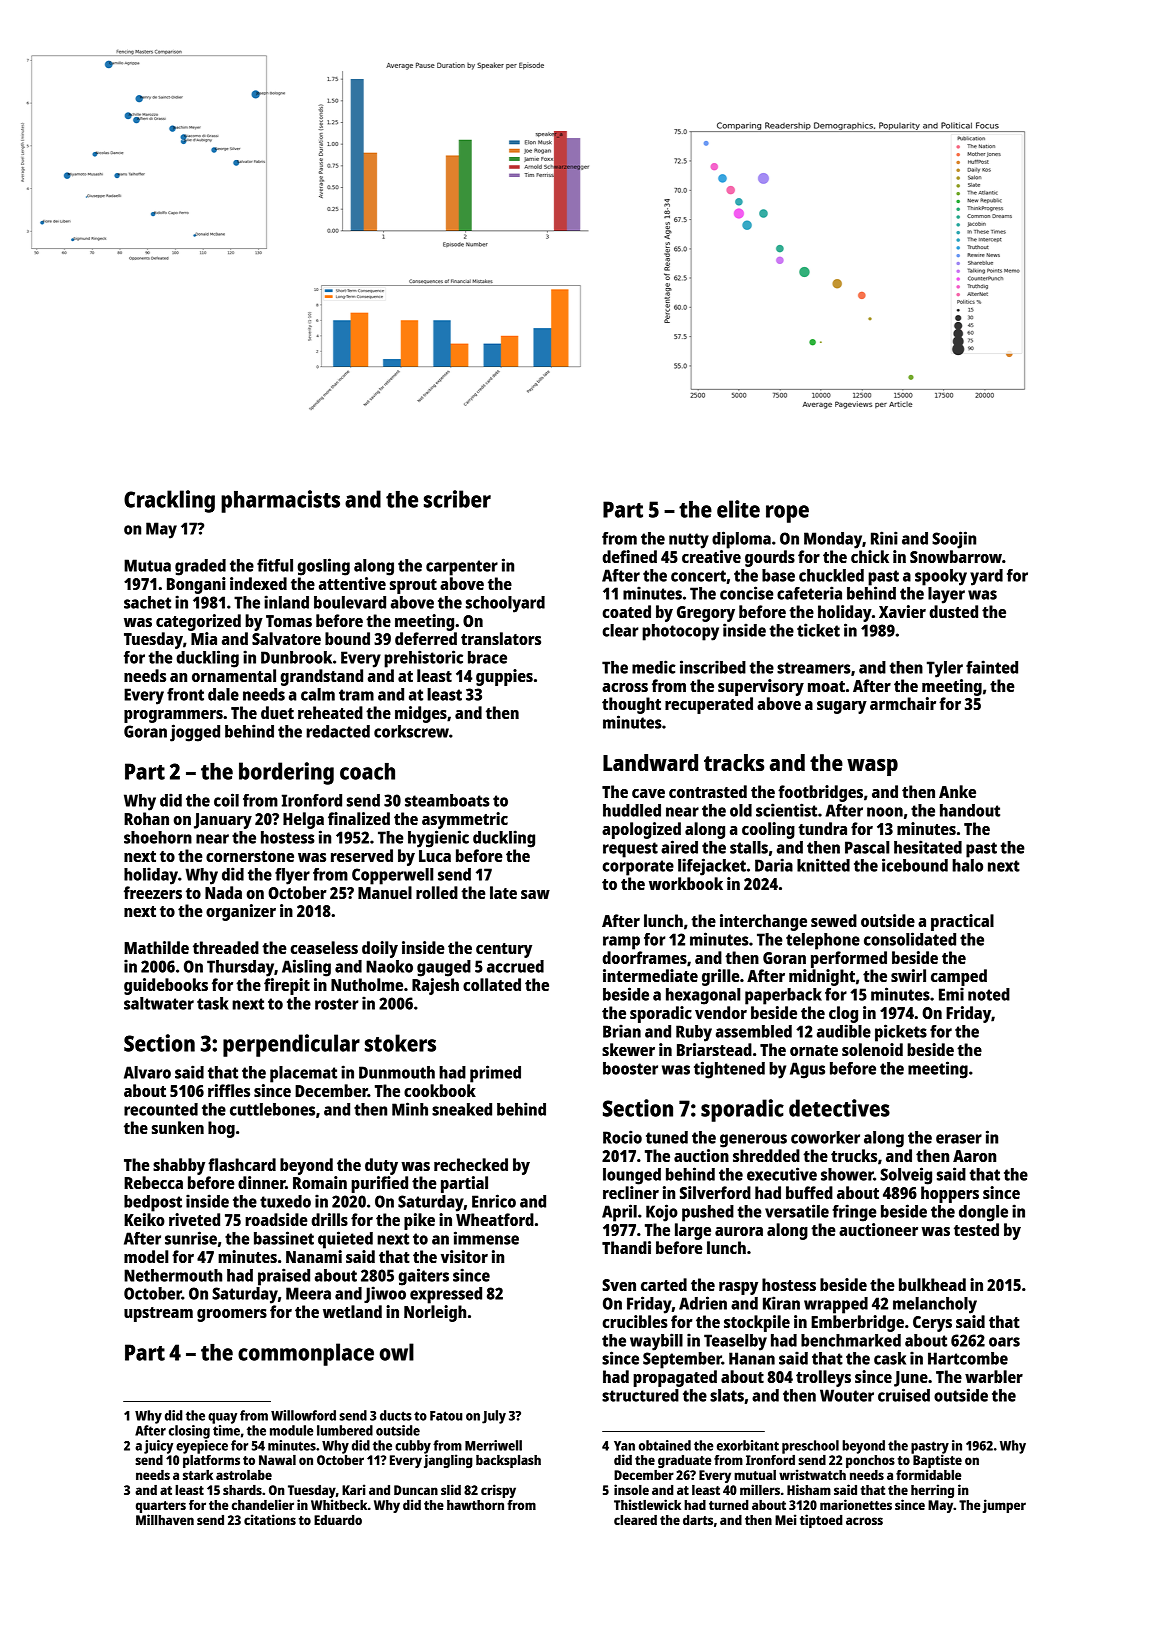 Image resolution: width=1152 pixels, height=1629 pixels. Describe the element at coordinates (951, 994) in the screenshot. I see `Emi` at that location.
